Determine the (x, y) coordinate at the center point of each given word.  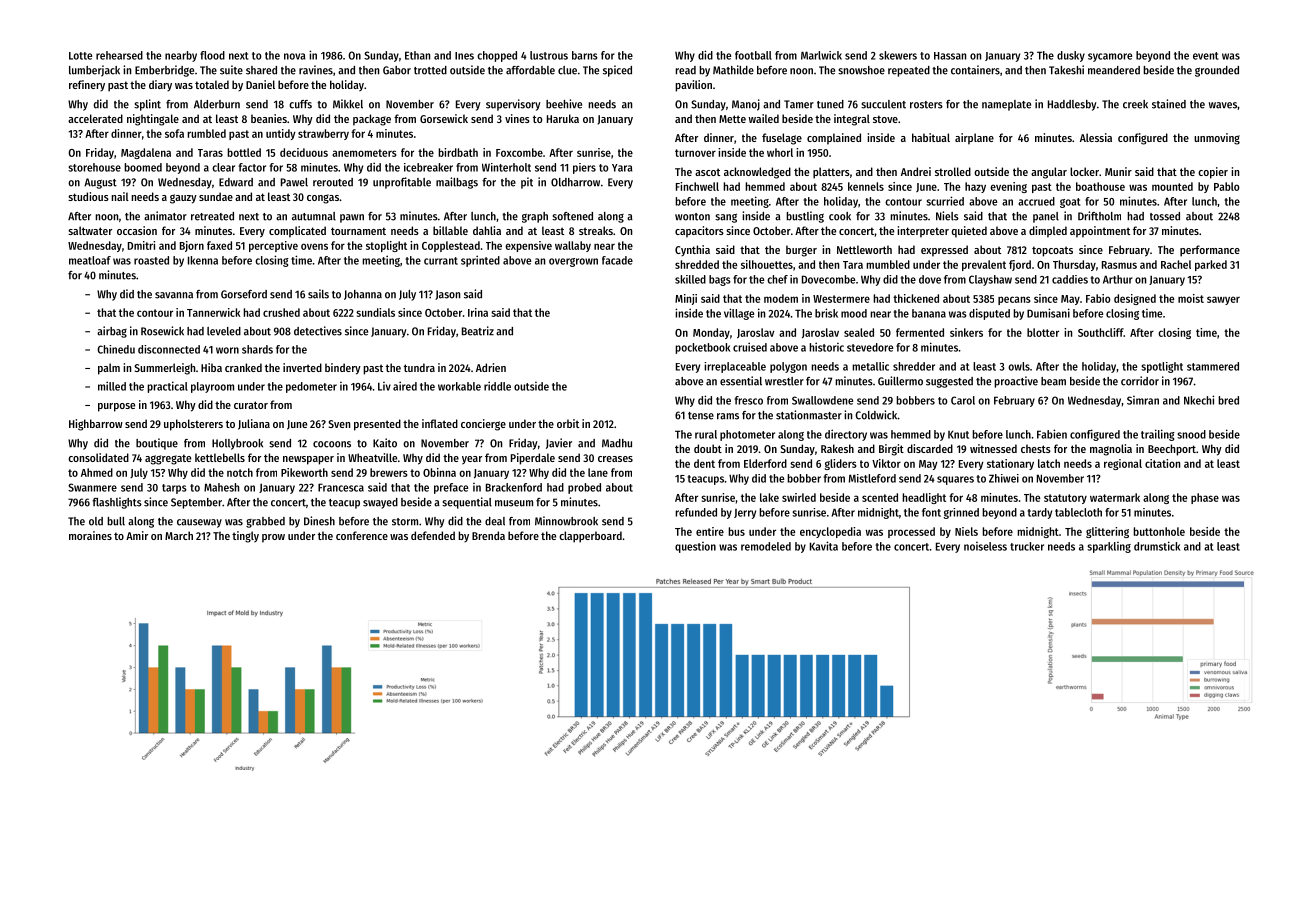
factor (252, 167)
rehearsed (119, 55)
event (1206, 56)
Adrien (491, 367)
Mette (732, 119)
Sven (339, 424)
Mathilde (733, 70)
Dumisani (1048, 313)
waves (1223, 105)
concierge (483, 425)
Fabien (1052, 434)
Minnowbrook (566, 521)
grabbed (265, 522)
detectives (318, 331)
